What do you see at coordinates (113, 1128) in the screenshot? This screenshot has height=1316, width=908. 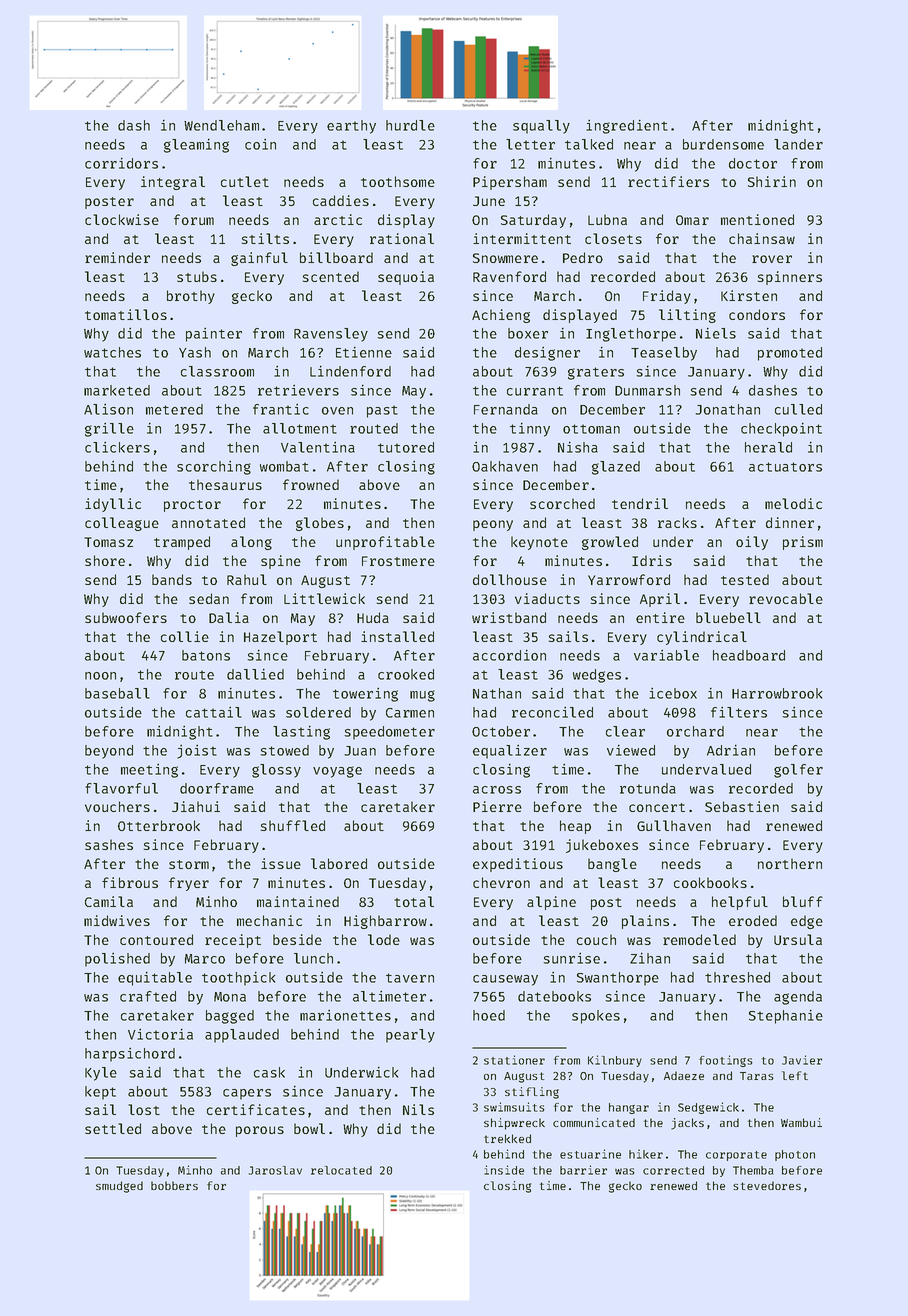 I see `settled` at bounding box center [113, 1128].
